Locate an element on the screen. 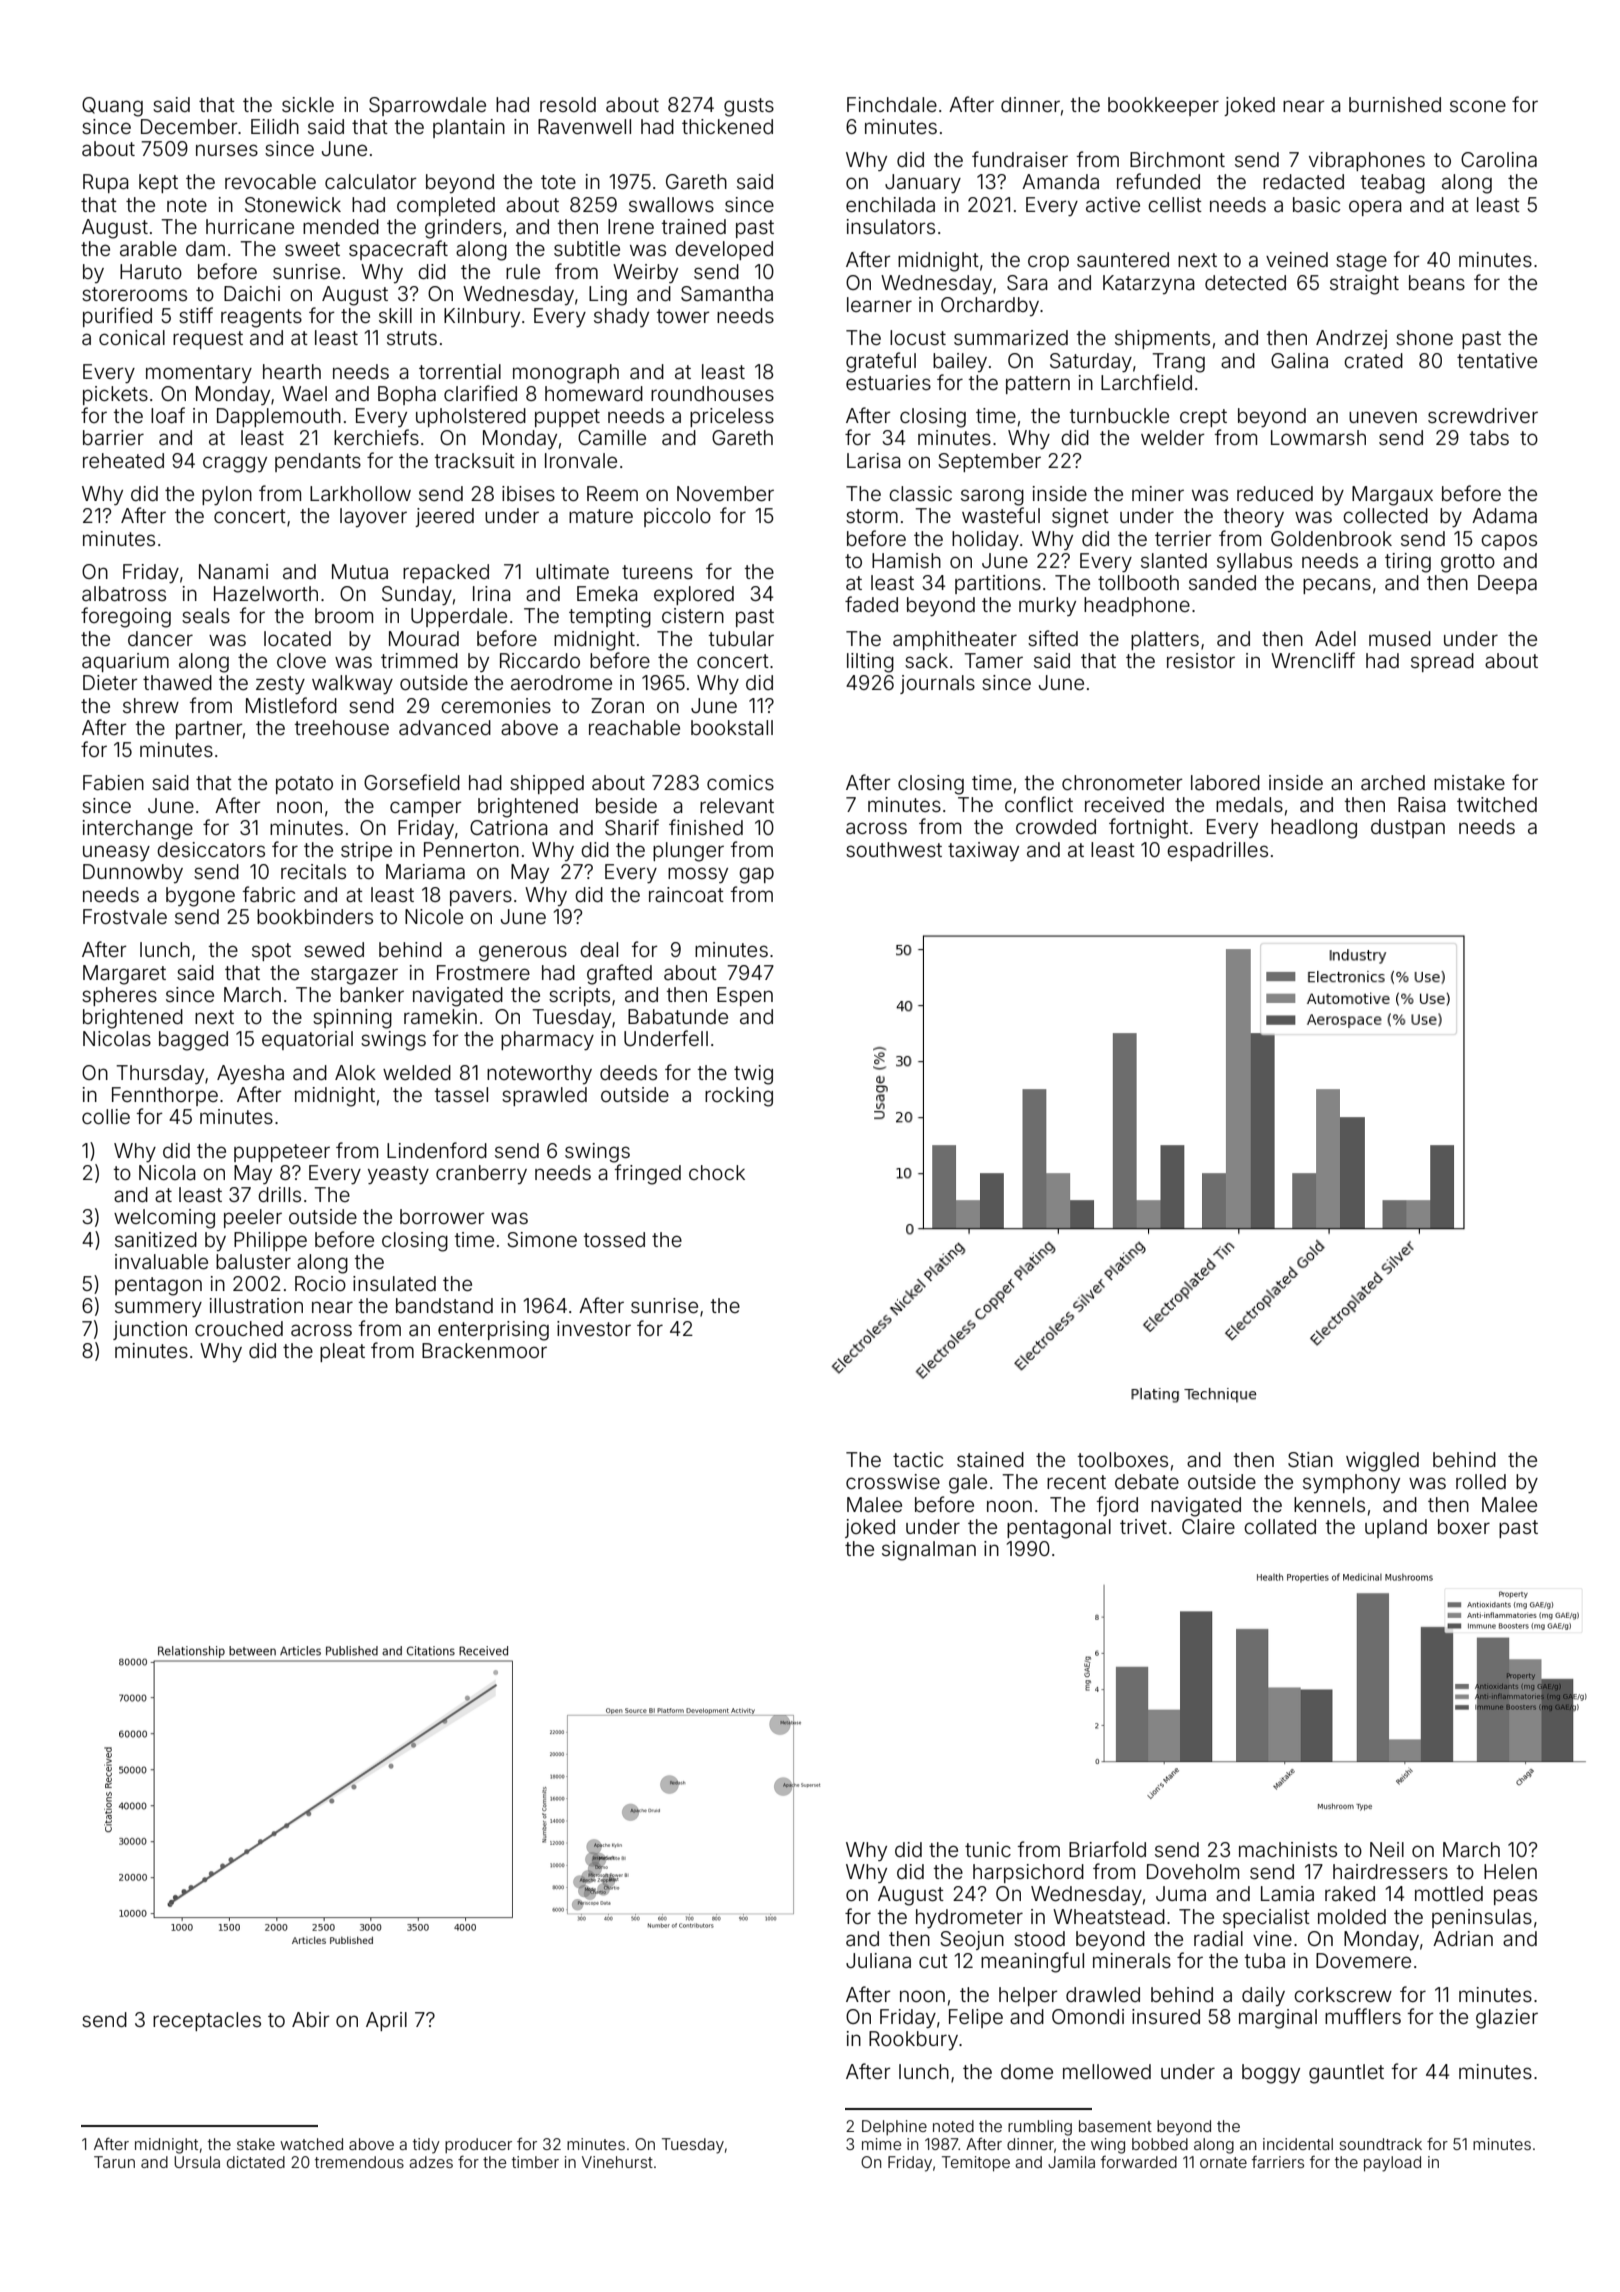 The image size is (1620, 2292). junction is located at coordinates (150, 1330).
